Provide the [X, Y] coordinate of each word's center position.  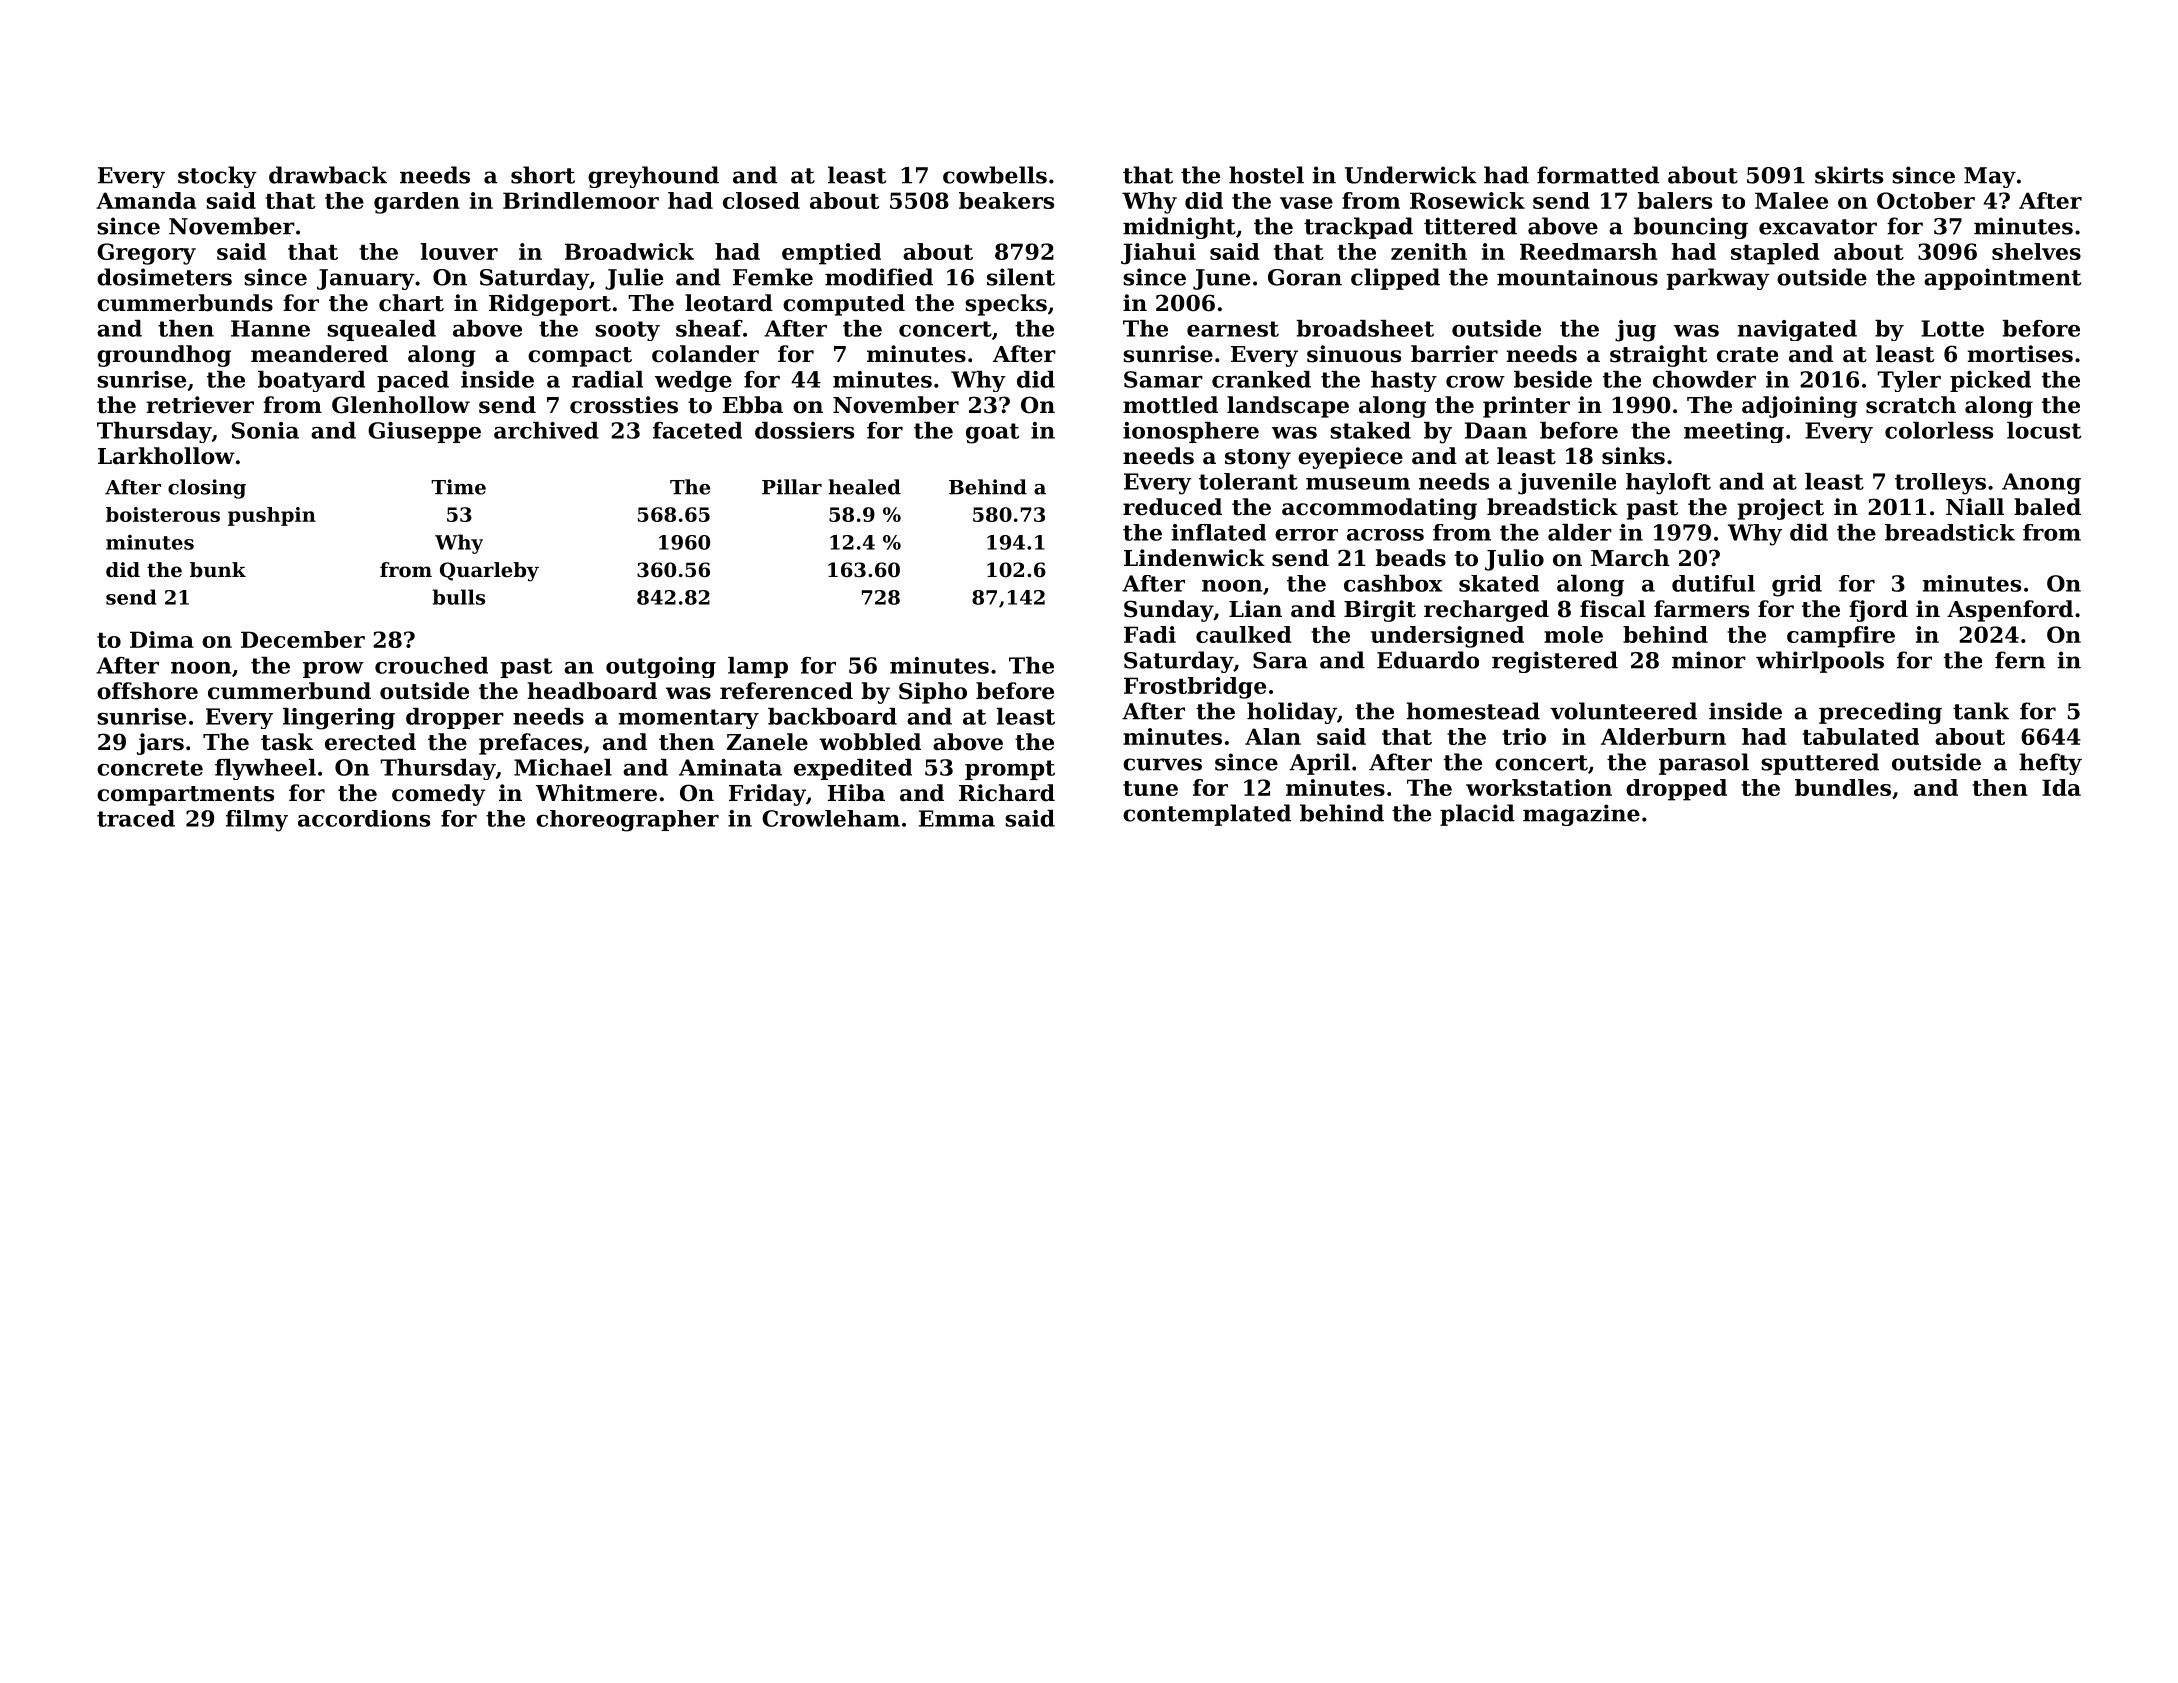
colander [705, 354]
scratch [1911, 405]
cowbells [995, 175]
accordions [364, 818]
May [1990, 177]
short [543, 175]
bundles [1843, 787]
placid [1477, 815]
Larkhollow [166, 456]
